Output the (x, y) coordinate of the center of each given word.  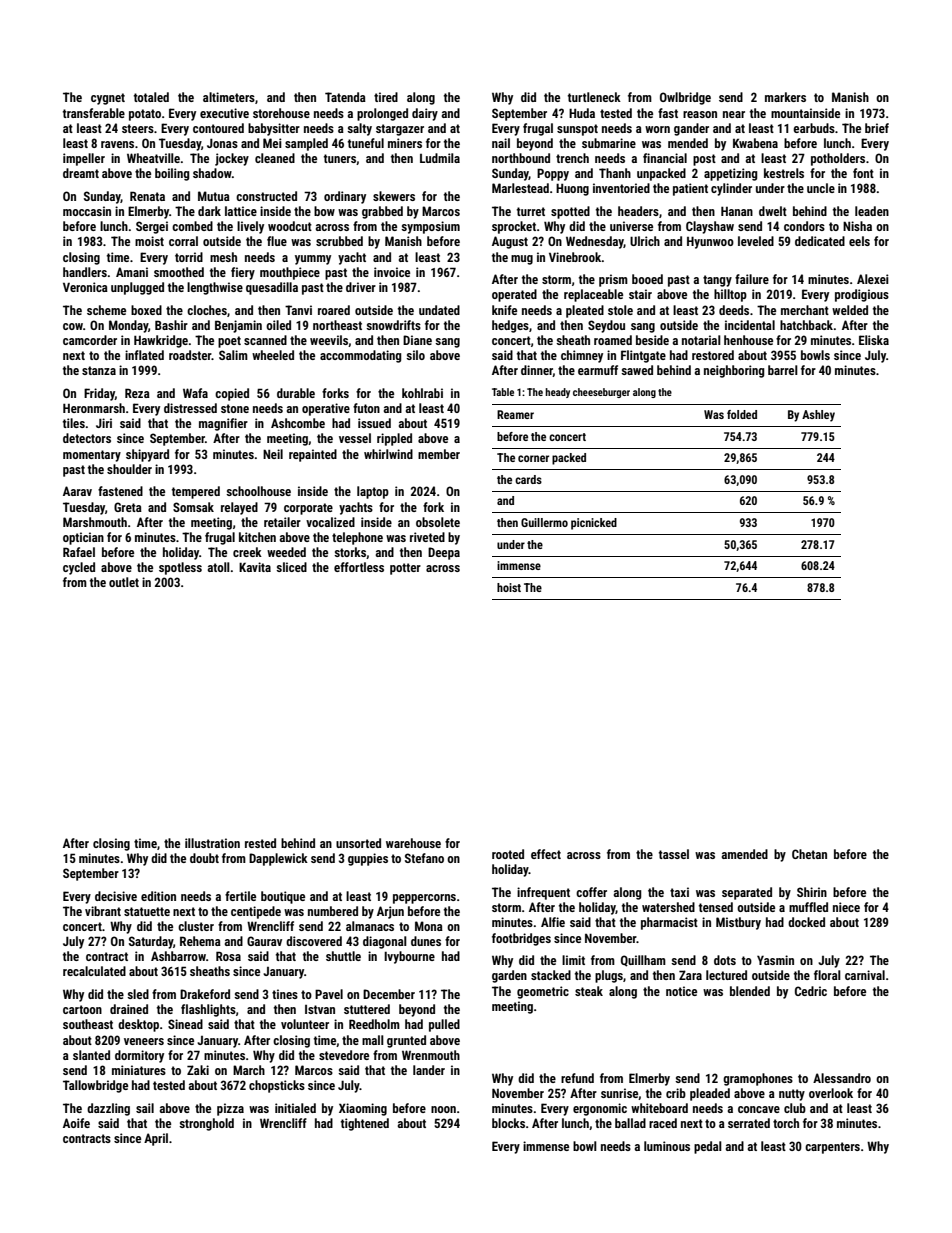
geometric (543, 992)
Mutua (214, 196)
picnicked (594, 524)
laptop (373, 492)
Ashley (818, 416)
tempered (196, 492)
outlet (124, 582)
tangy (717, 281)
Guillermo (544, 522)
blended (750, 991)
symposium (430, 227)
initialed (295, 1108)
